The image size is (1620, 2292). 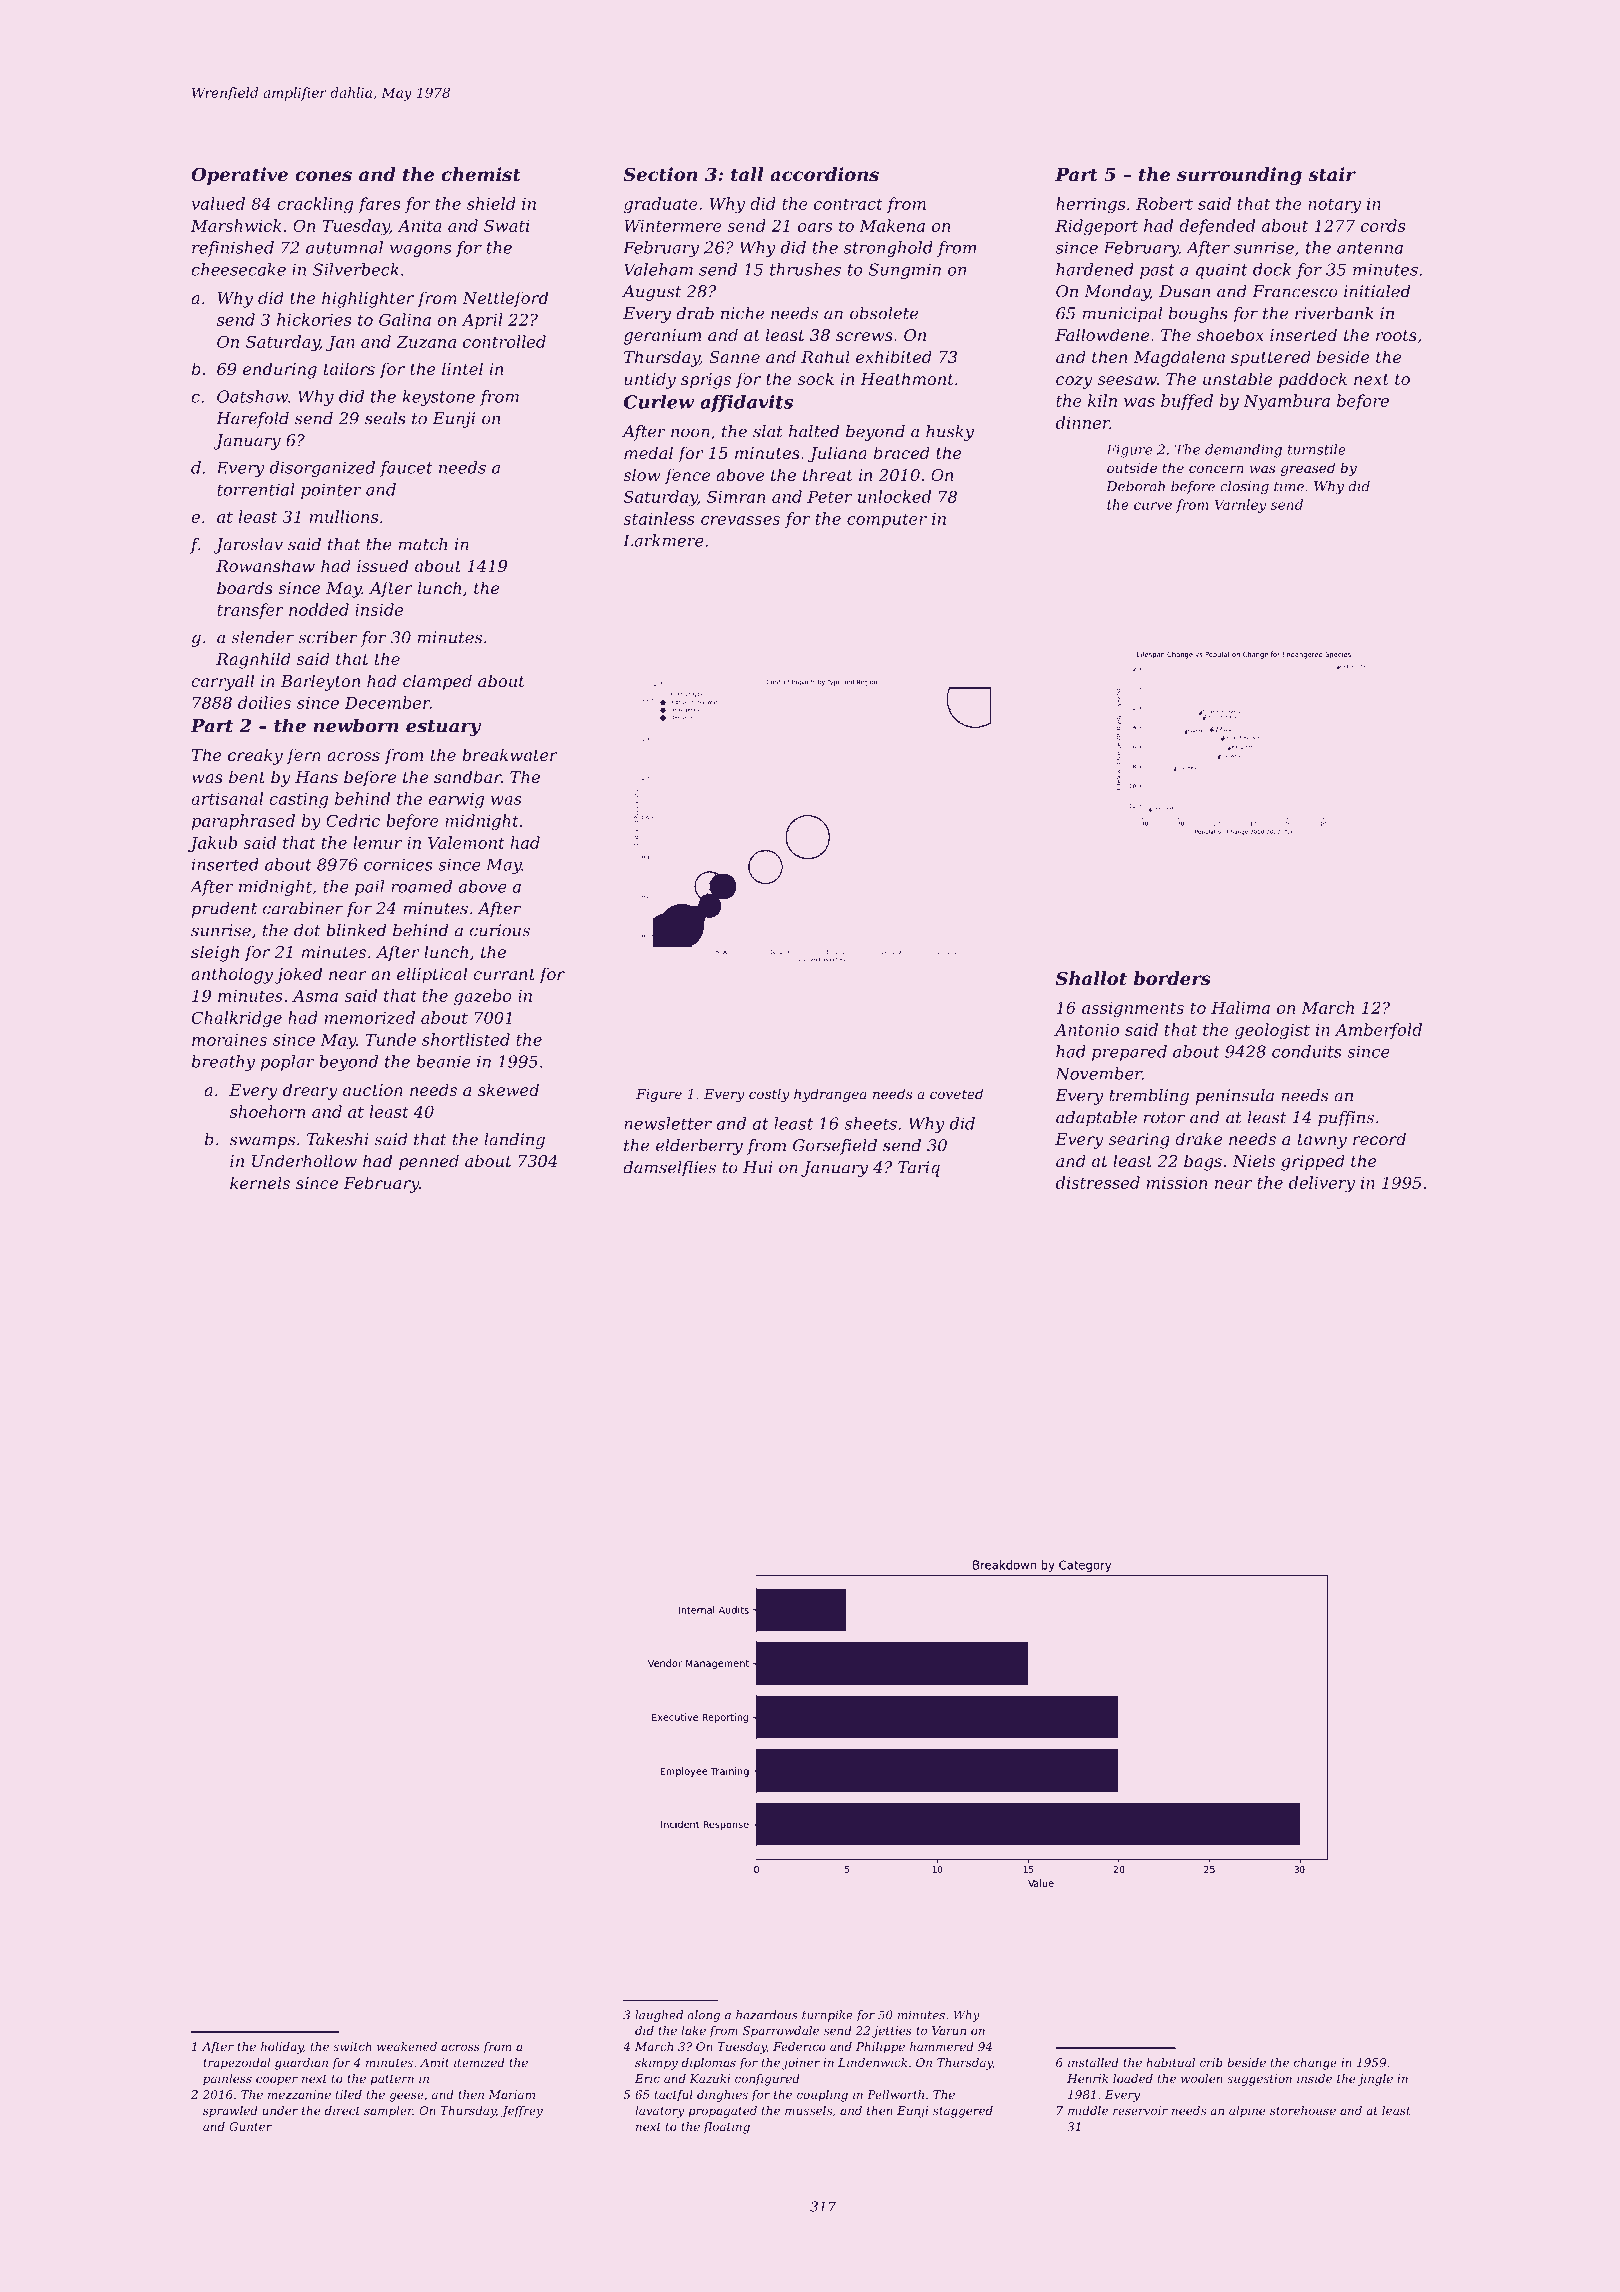 I want to click on cords, so click(x=1383, y=225).
